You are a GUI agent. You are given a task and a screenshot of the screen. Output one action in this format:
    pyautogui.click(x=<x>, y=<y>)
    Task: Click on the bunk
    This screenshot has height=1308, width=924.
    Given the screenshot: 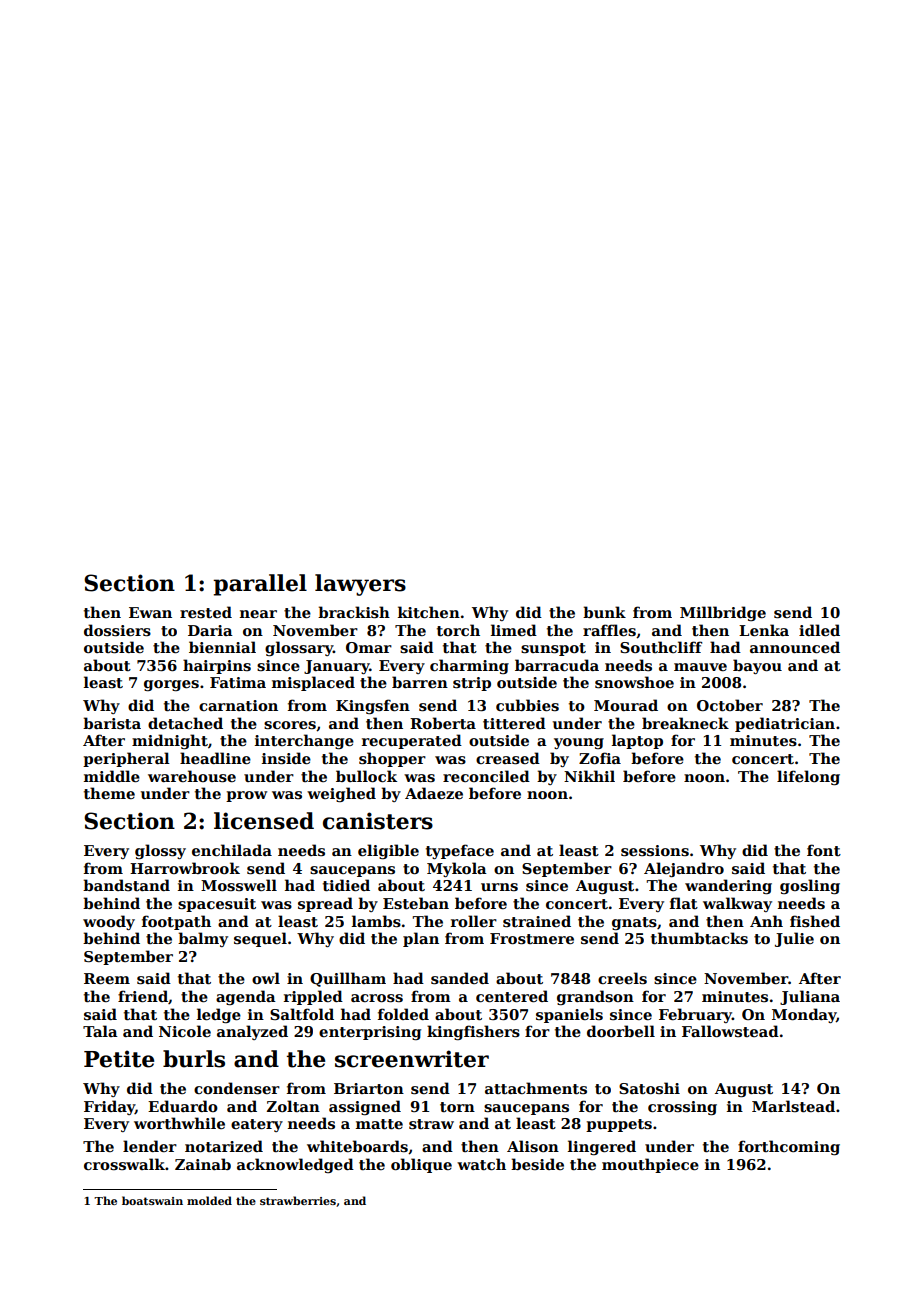 What is the action you would take?
    pyautogui.click(x=604, y=612)
